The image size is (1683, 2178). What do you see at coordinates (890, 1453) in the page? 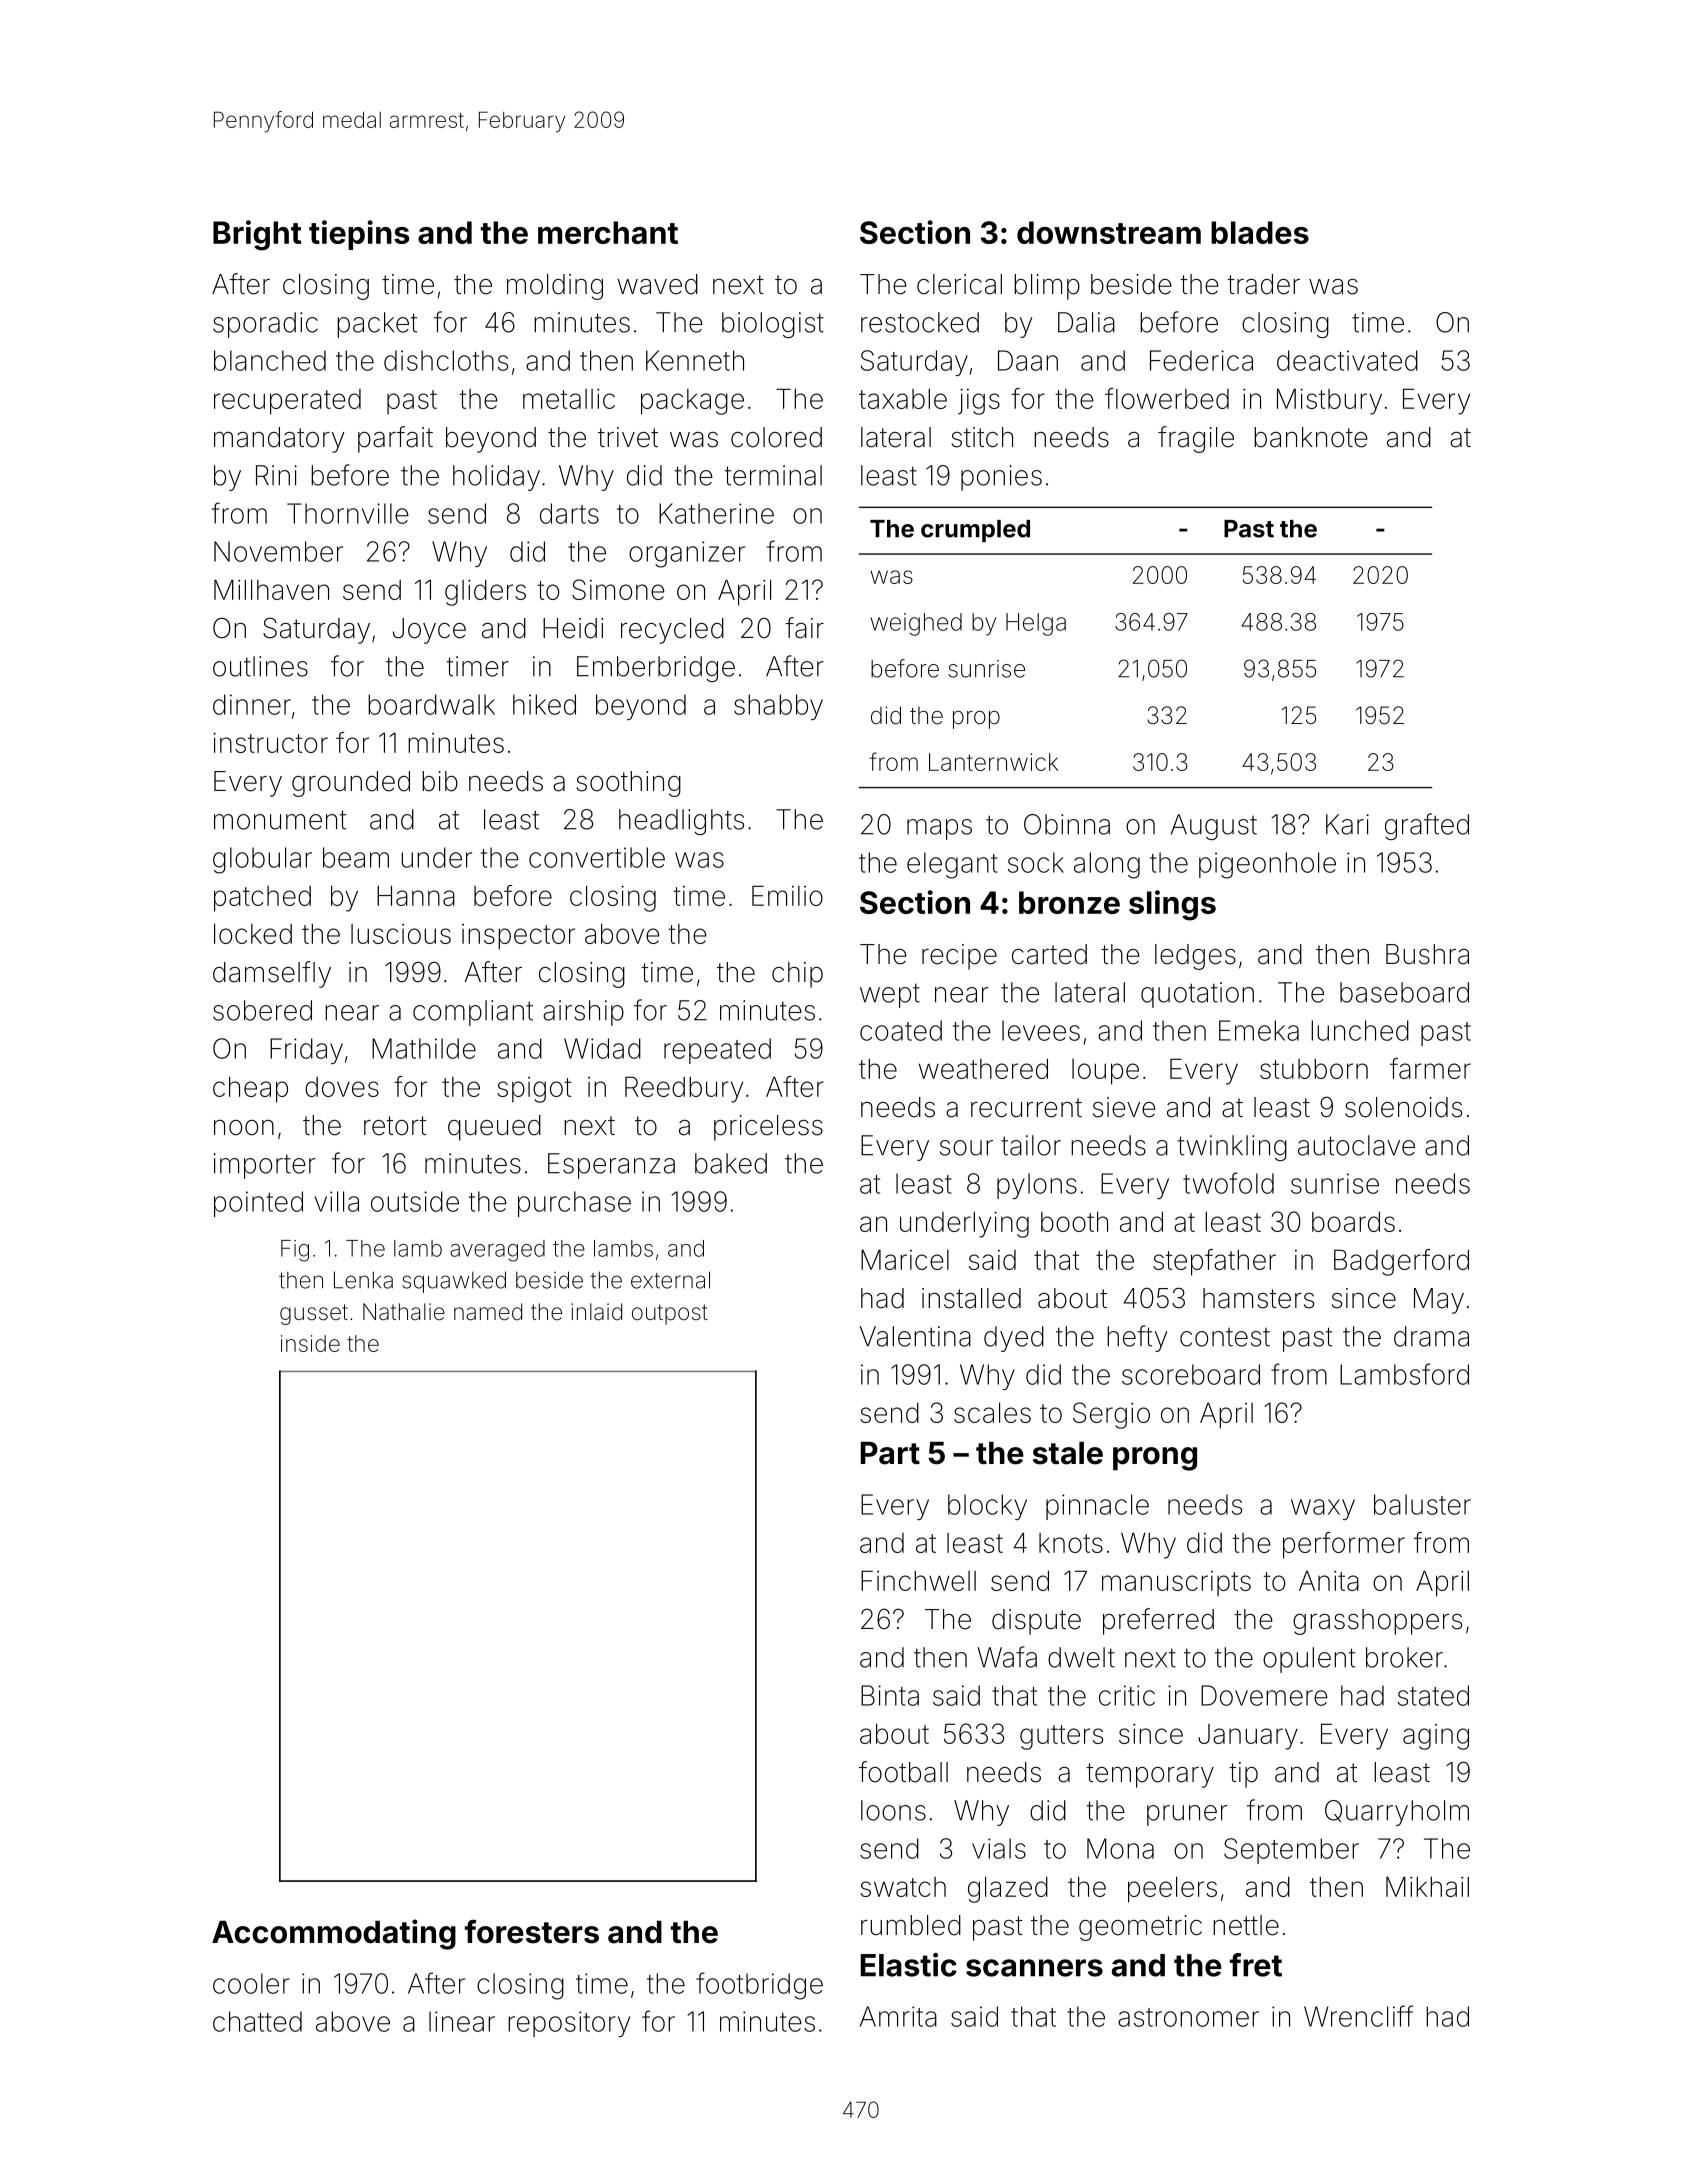
I see `Part` at bounding box center [890, 1453].
